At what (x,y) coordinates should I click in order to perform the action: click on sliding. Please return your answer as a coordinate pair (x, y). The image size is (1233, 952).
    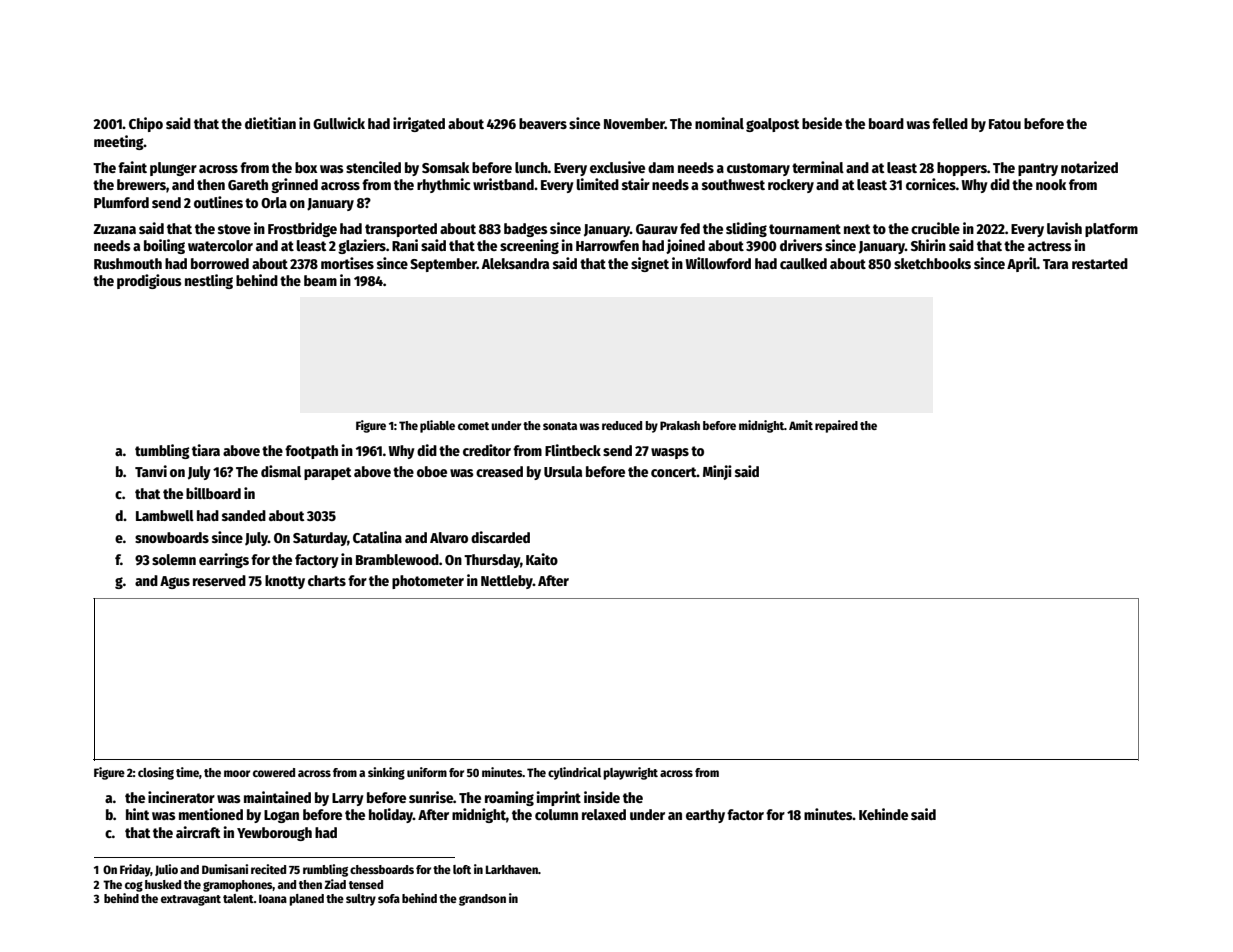
    Looking at the image, I should click on (746, 229).
